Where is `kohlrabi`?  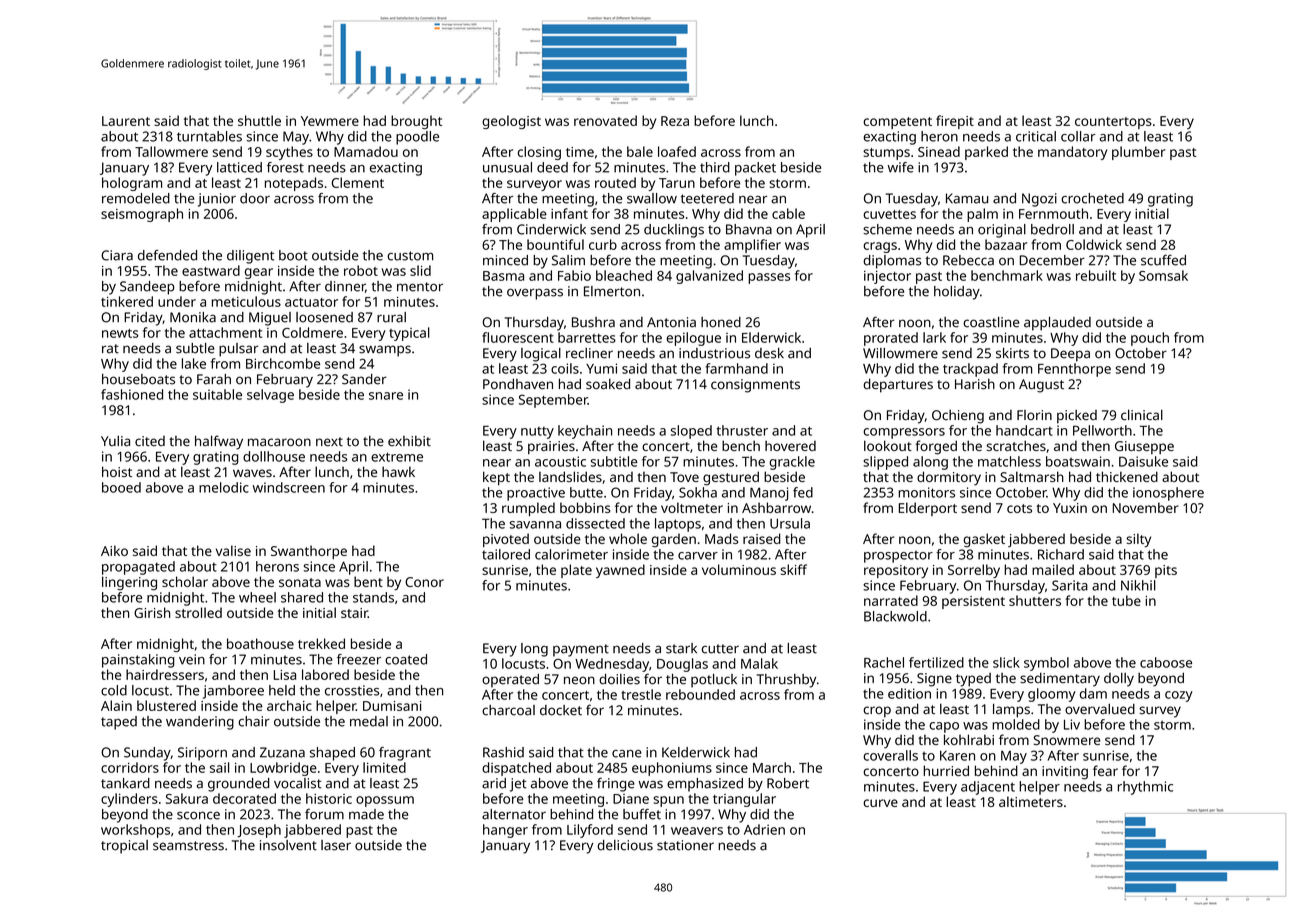
kohlrabi is located at coordinates (969, 739).
